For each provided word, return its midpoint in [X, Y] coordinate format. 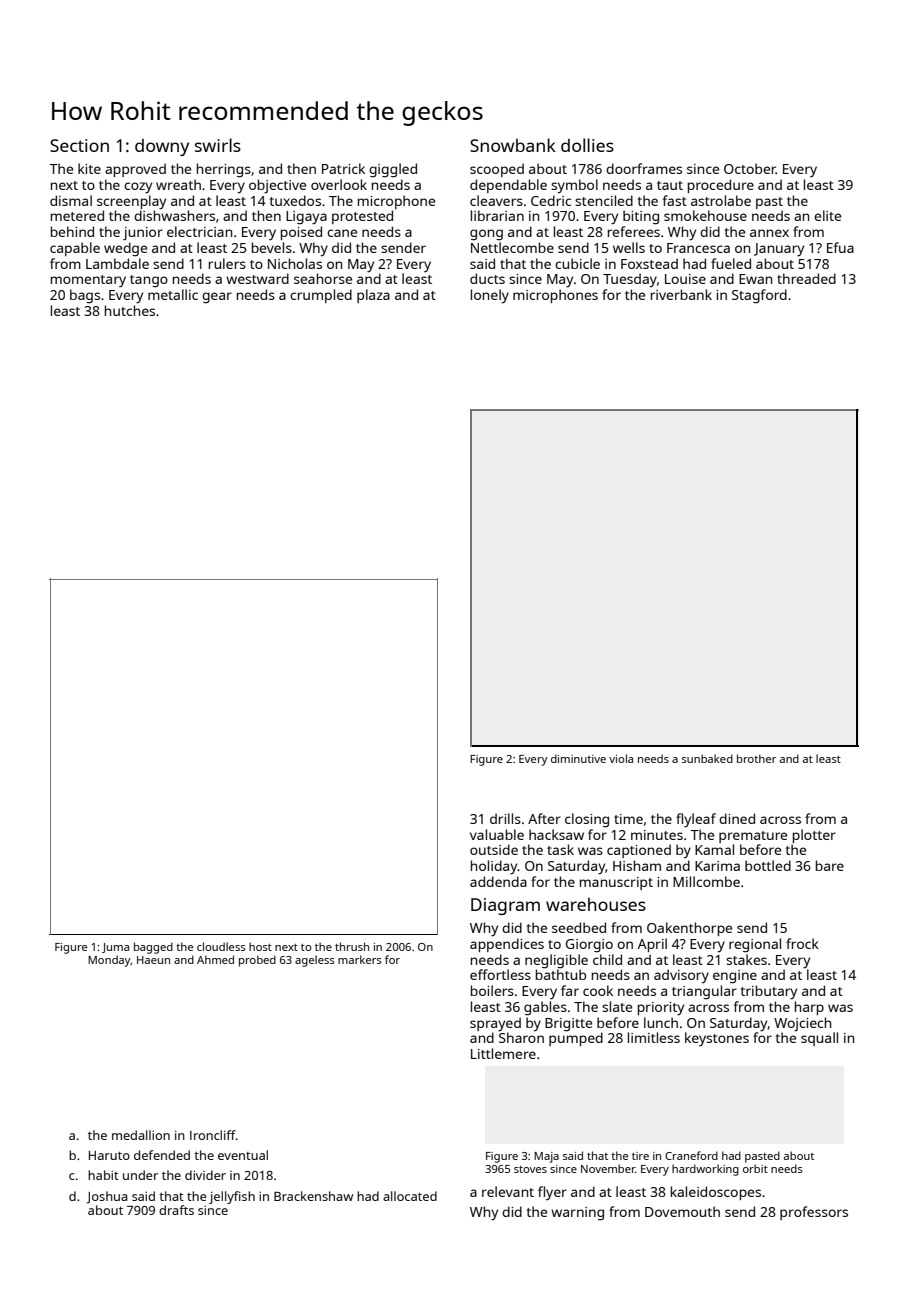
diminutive [578, 758]
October [750, 168]
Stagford [759, 296]
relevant [508, 1191]
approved [135, 170]
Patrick [343, 168]
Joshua [106, 1197]
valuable [497, 834]
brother [756, 758]
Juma [115, 948]
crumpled [321, 296]
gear [217, 298]
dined [737, 818]
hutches [130, 310]
